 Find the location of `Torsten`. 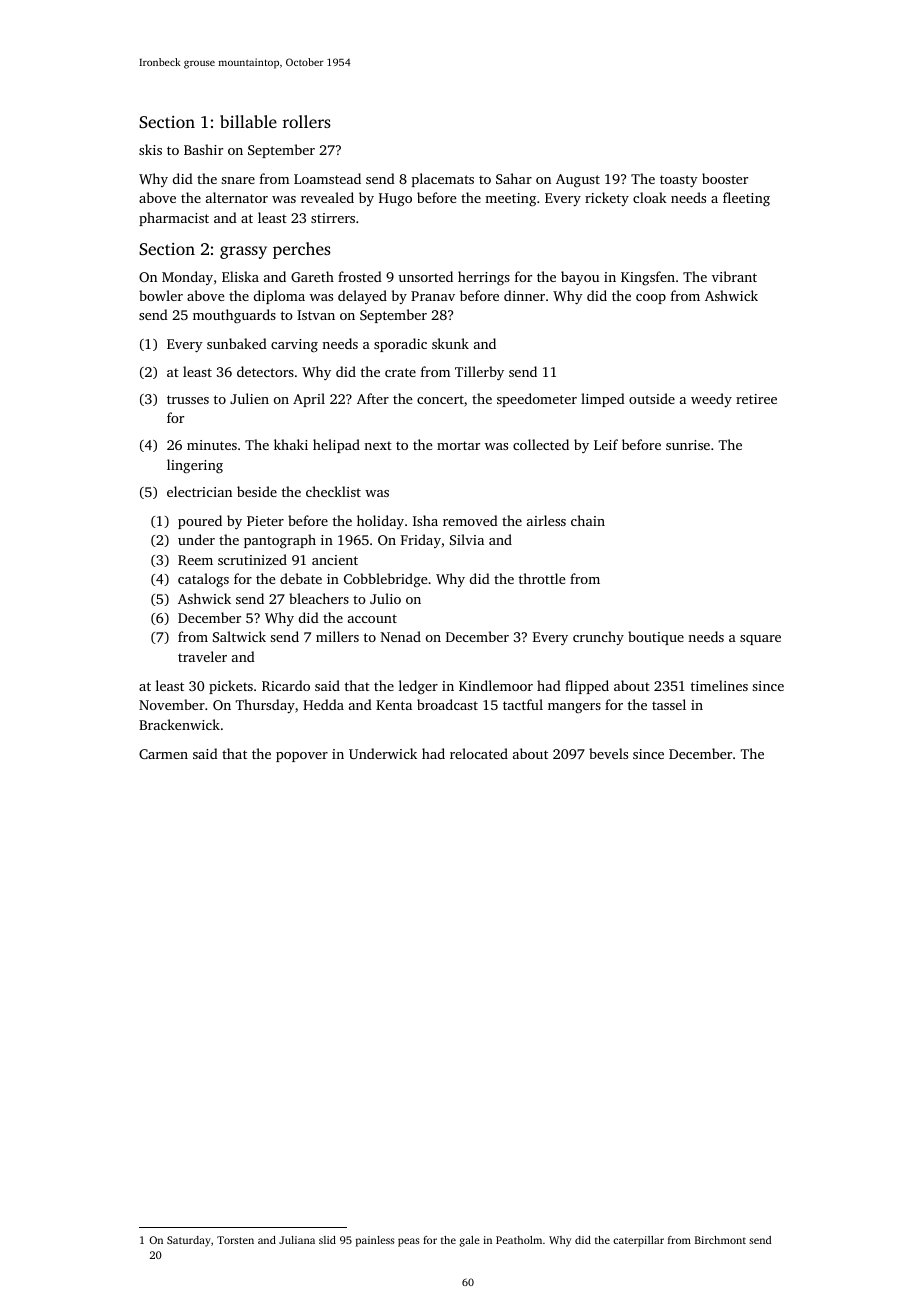

Torsten is located at coordinates (235, 1240).
